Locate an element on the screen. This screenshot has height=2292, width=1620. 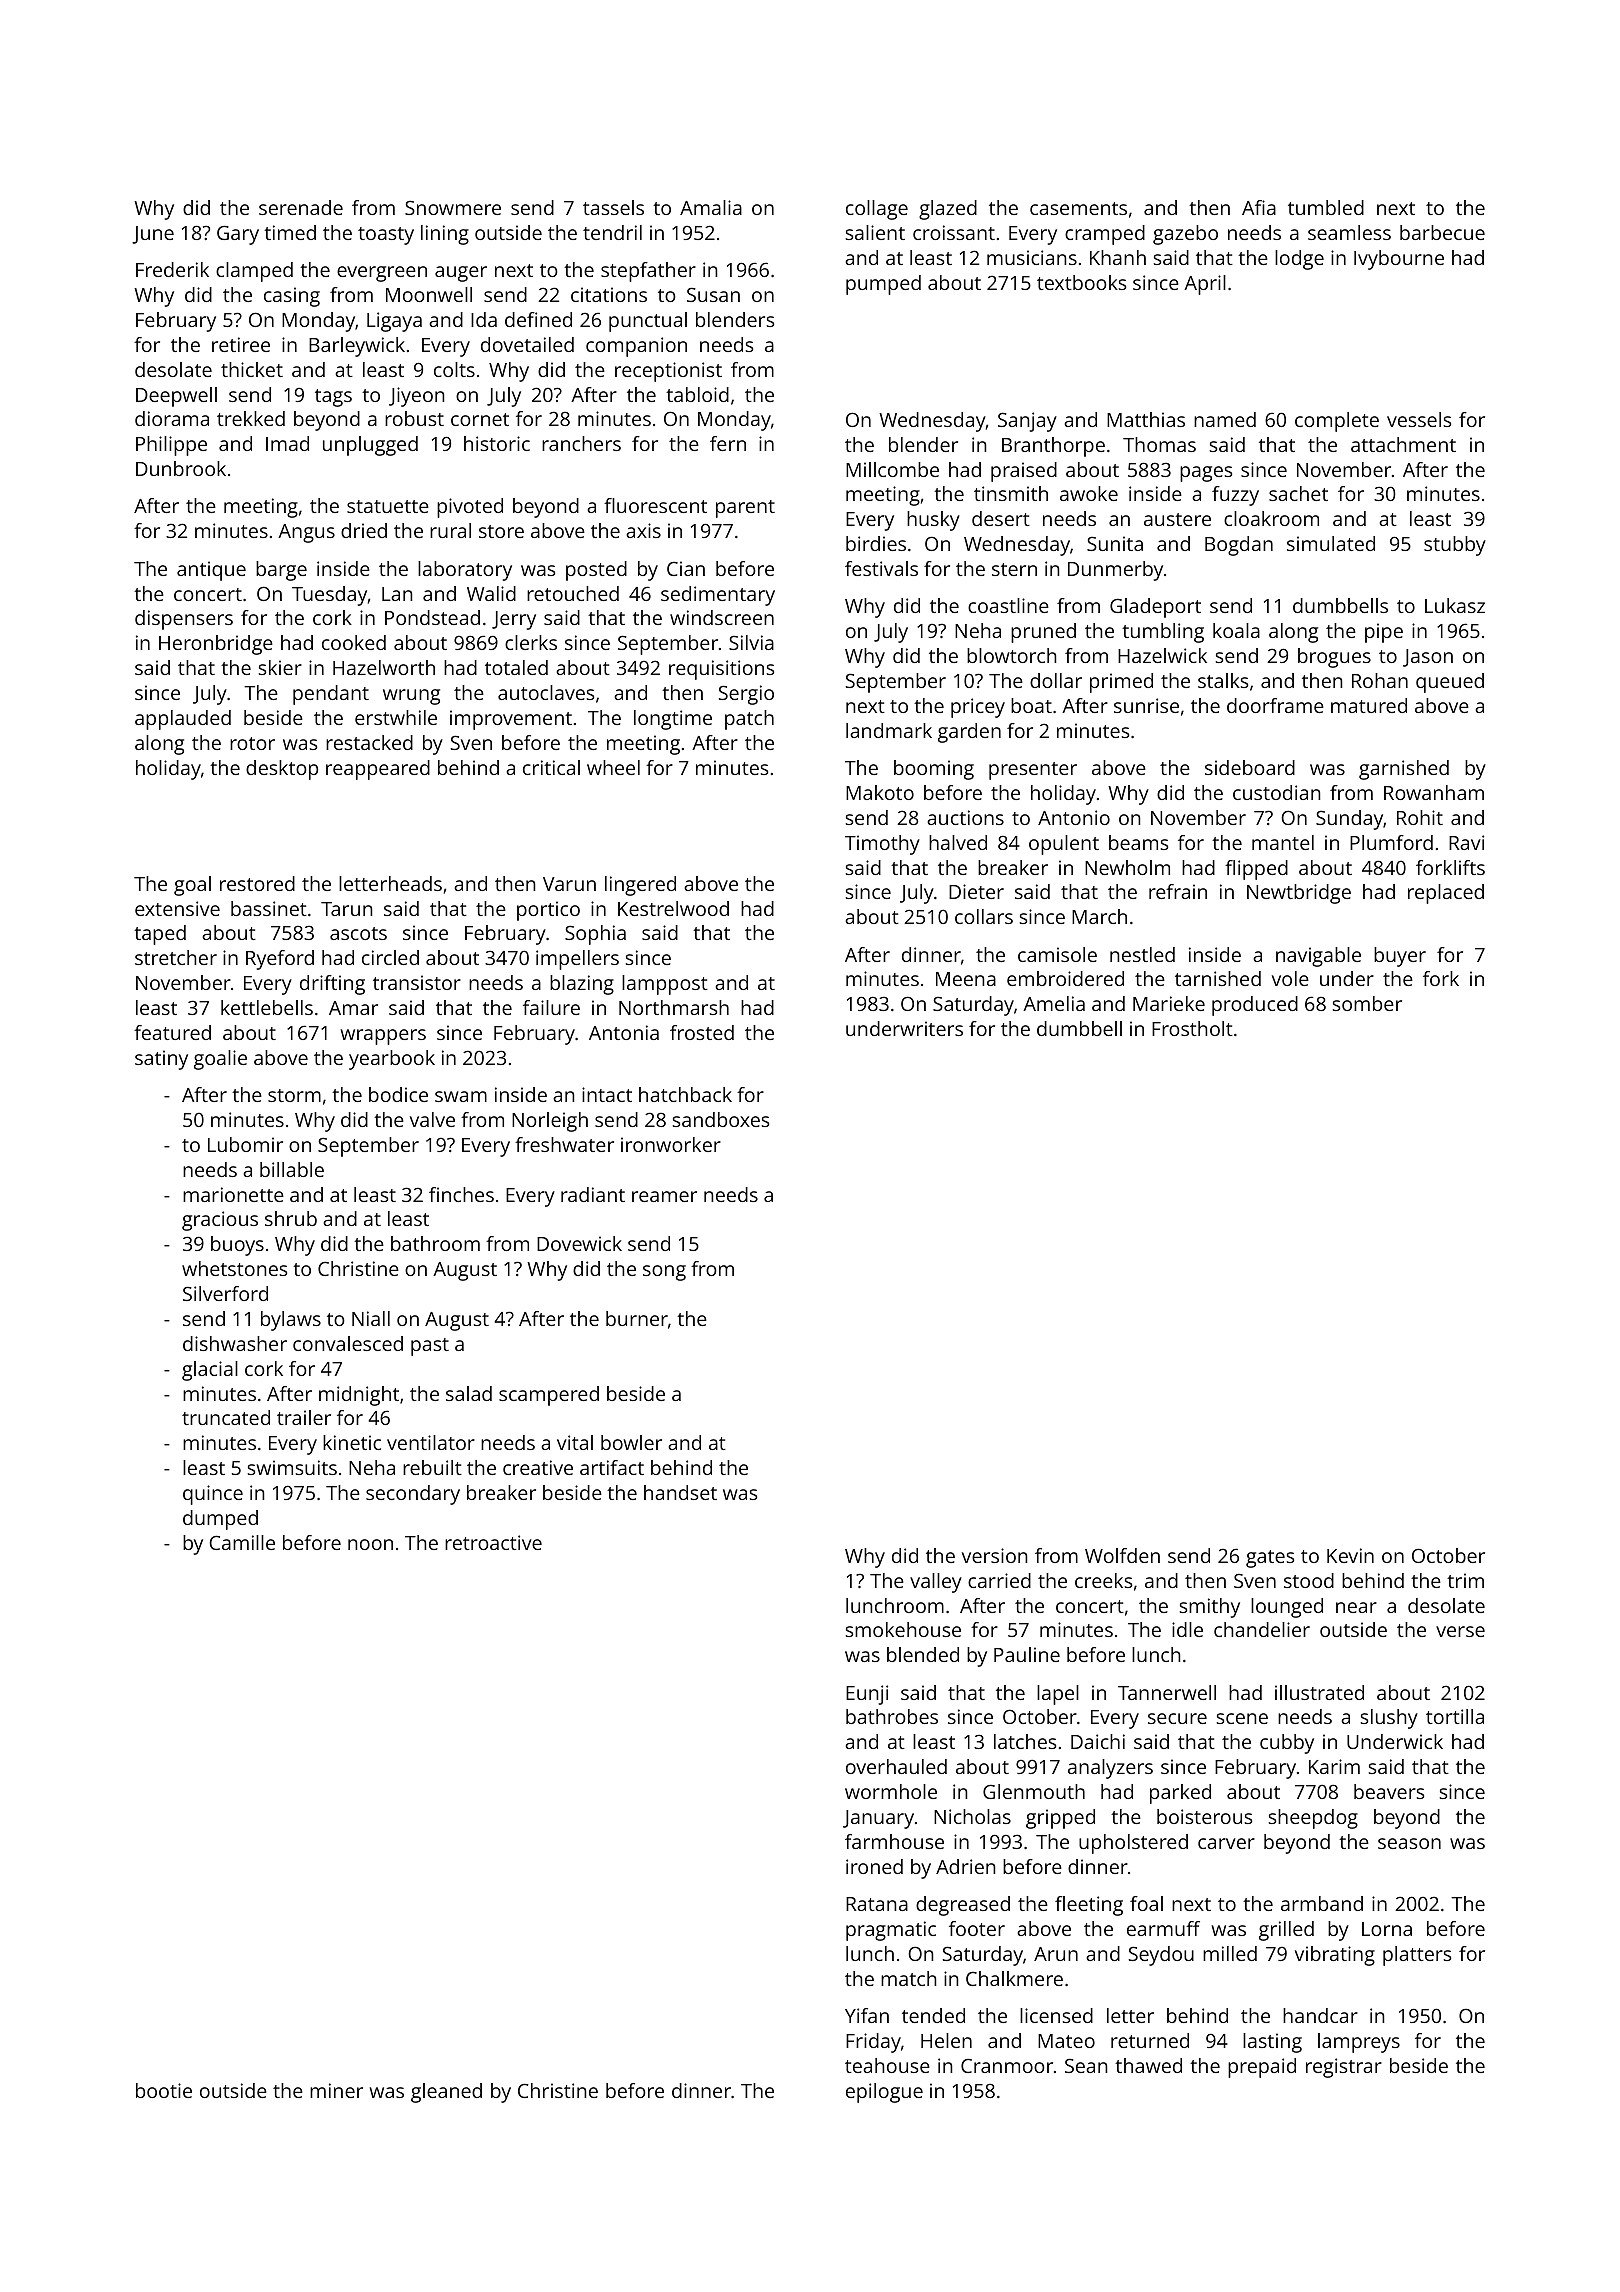
sedimentary is located at coordinates (718, 596).
